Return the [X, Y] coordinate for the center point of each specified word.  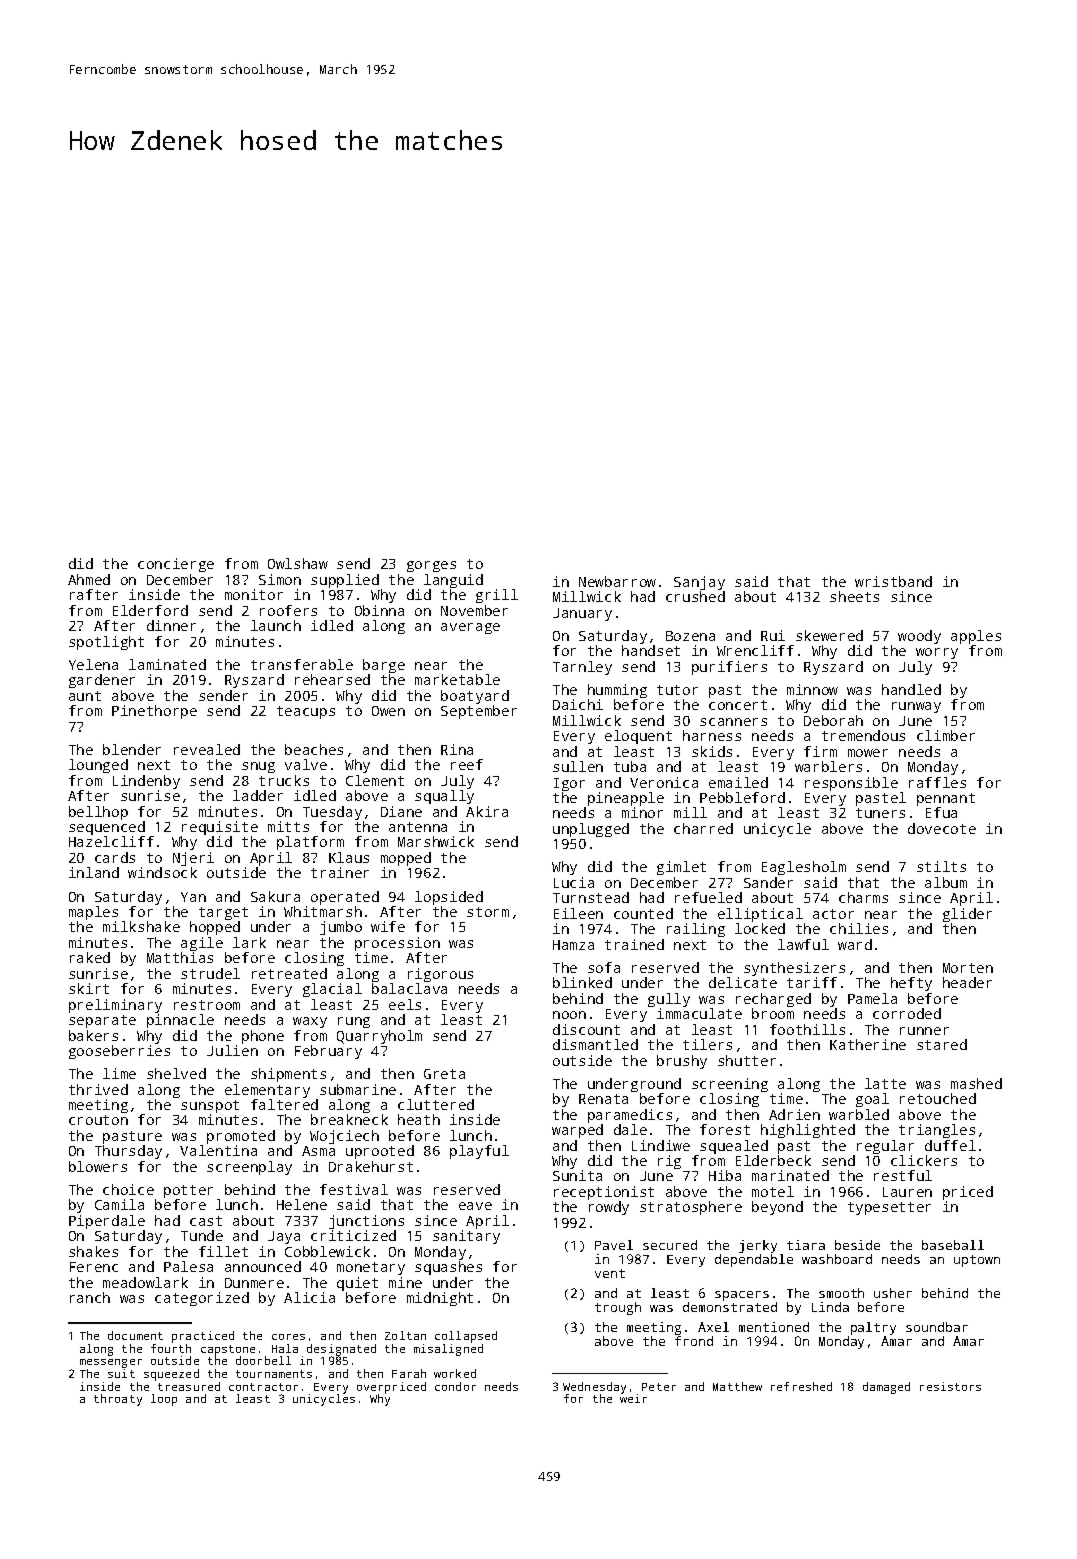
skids [712, 751]
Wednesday [594, 1388]
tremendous [863, 735]
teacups [306, 712]
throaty [118, 1400]
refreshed [801, 1386]
